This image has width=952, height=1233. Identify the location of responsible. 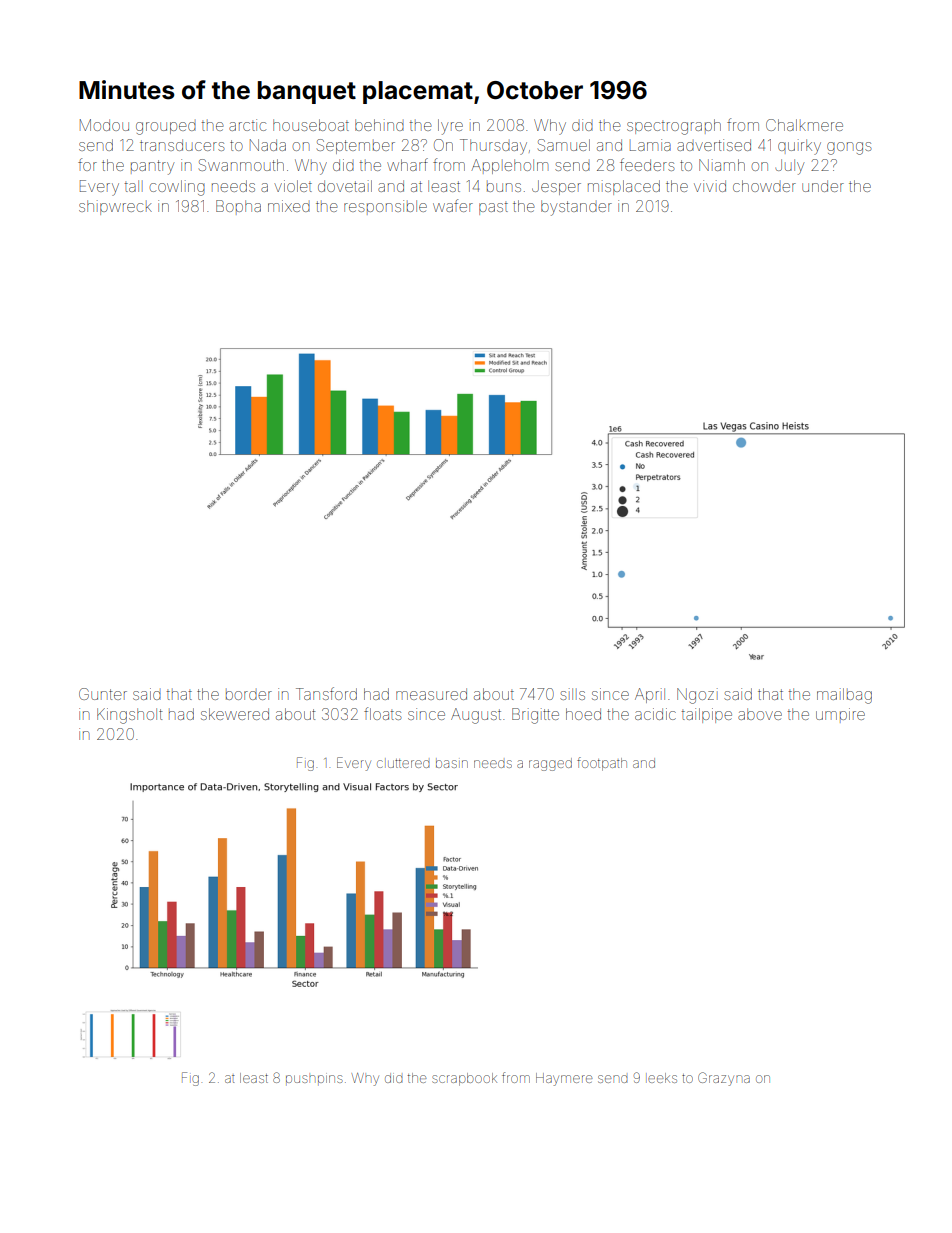
(385, 206).
